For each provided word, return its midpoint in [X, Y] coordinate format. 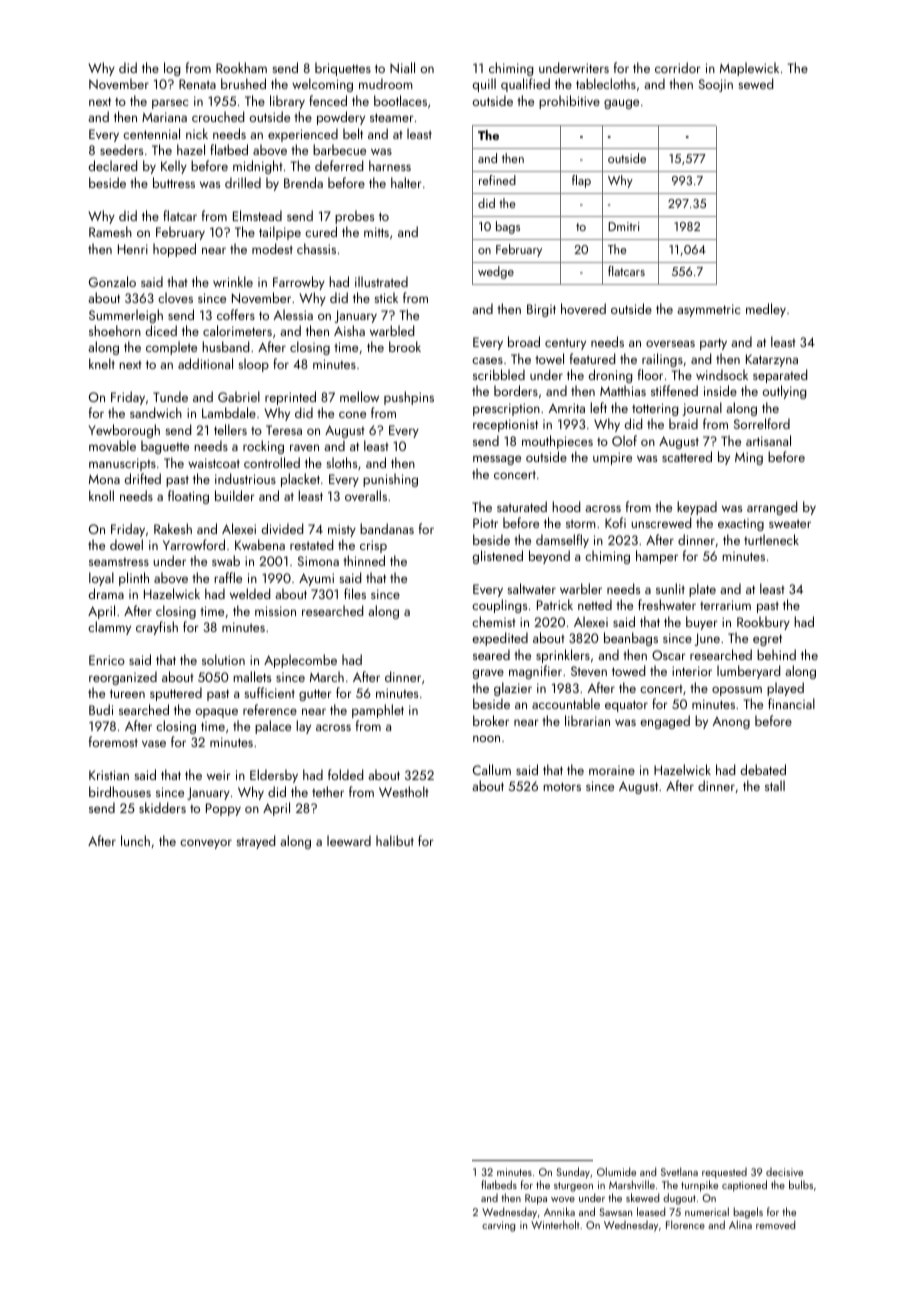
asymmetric [708, 310]
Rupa [536, 1199]
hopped [174, 250]
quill [484, 85]
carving [498, 1226]
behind [776, 654]
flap [581, 181]
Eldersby [274, 776]
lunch [135, 840]
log [172, 69]
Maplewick [749, 69]
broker [491, 720]
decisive [784, 1172]
